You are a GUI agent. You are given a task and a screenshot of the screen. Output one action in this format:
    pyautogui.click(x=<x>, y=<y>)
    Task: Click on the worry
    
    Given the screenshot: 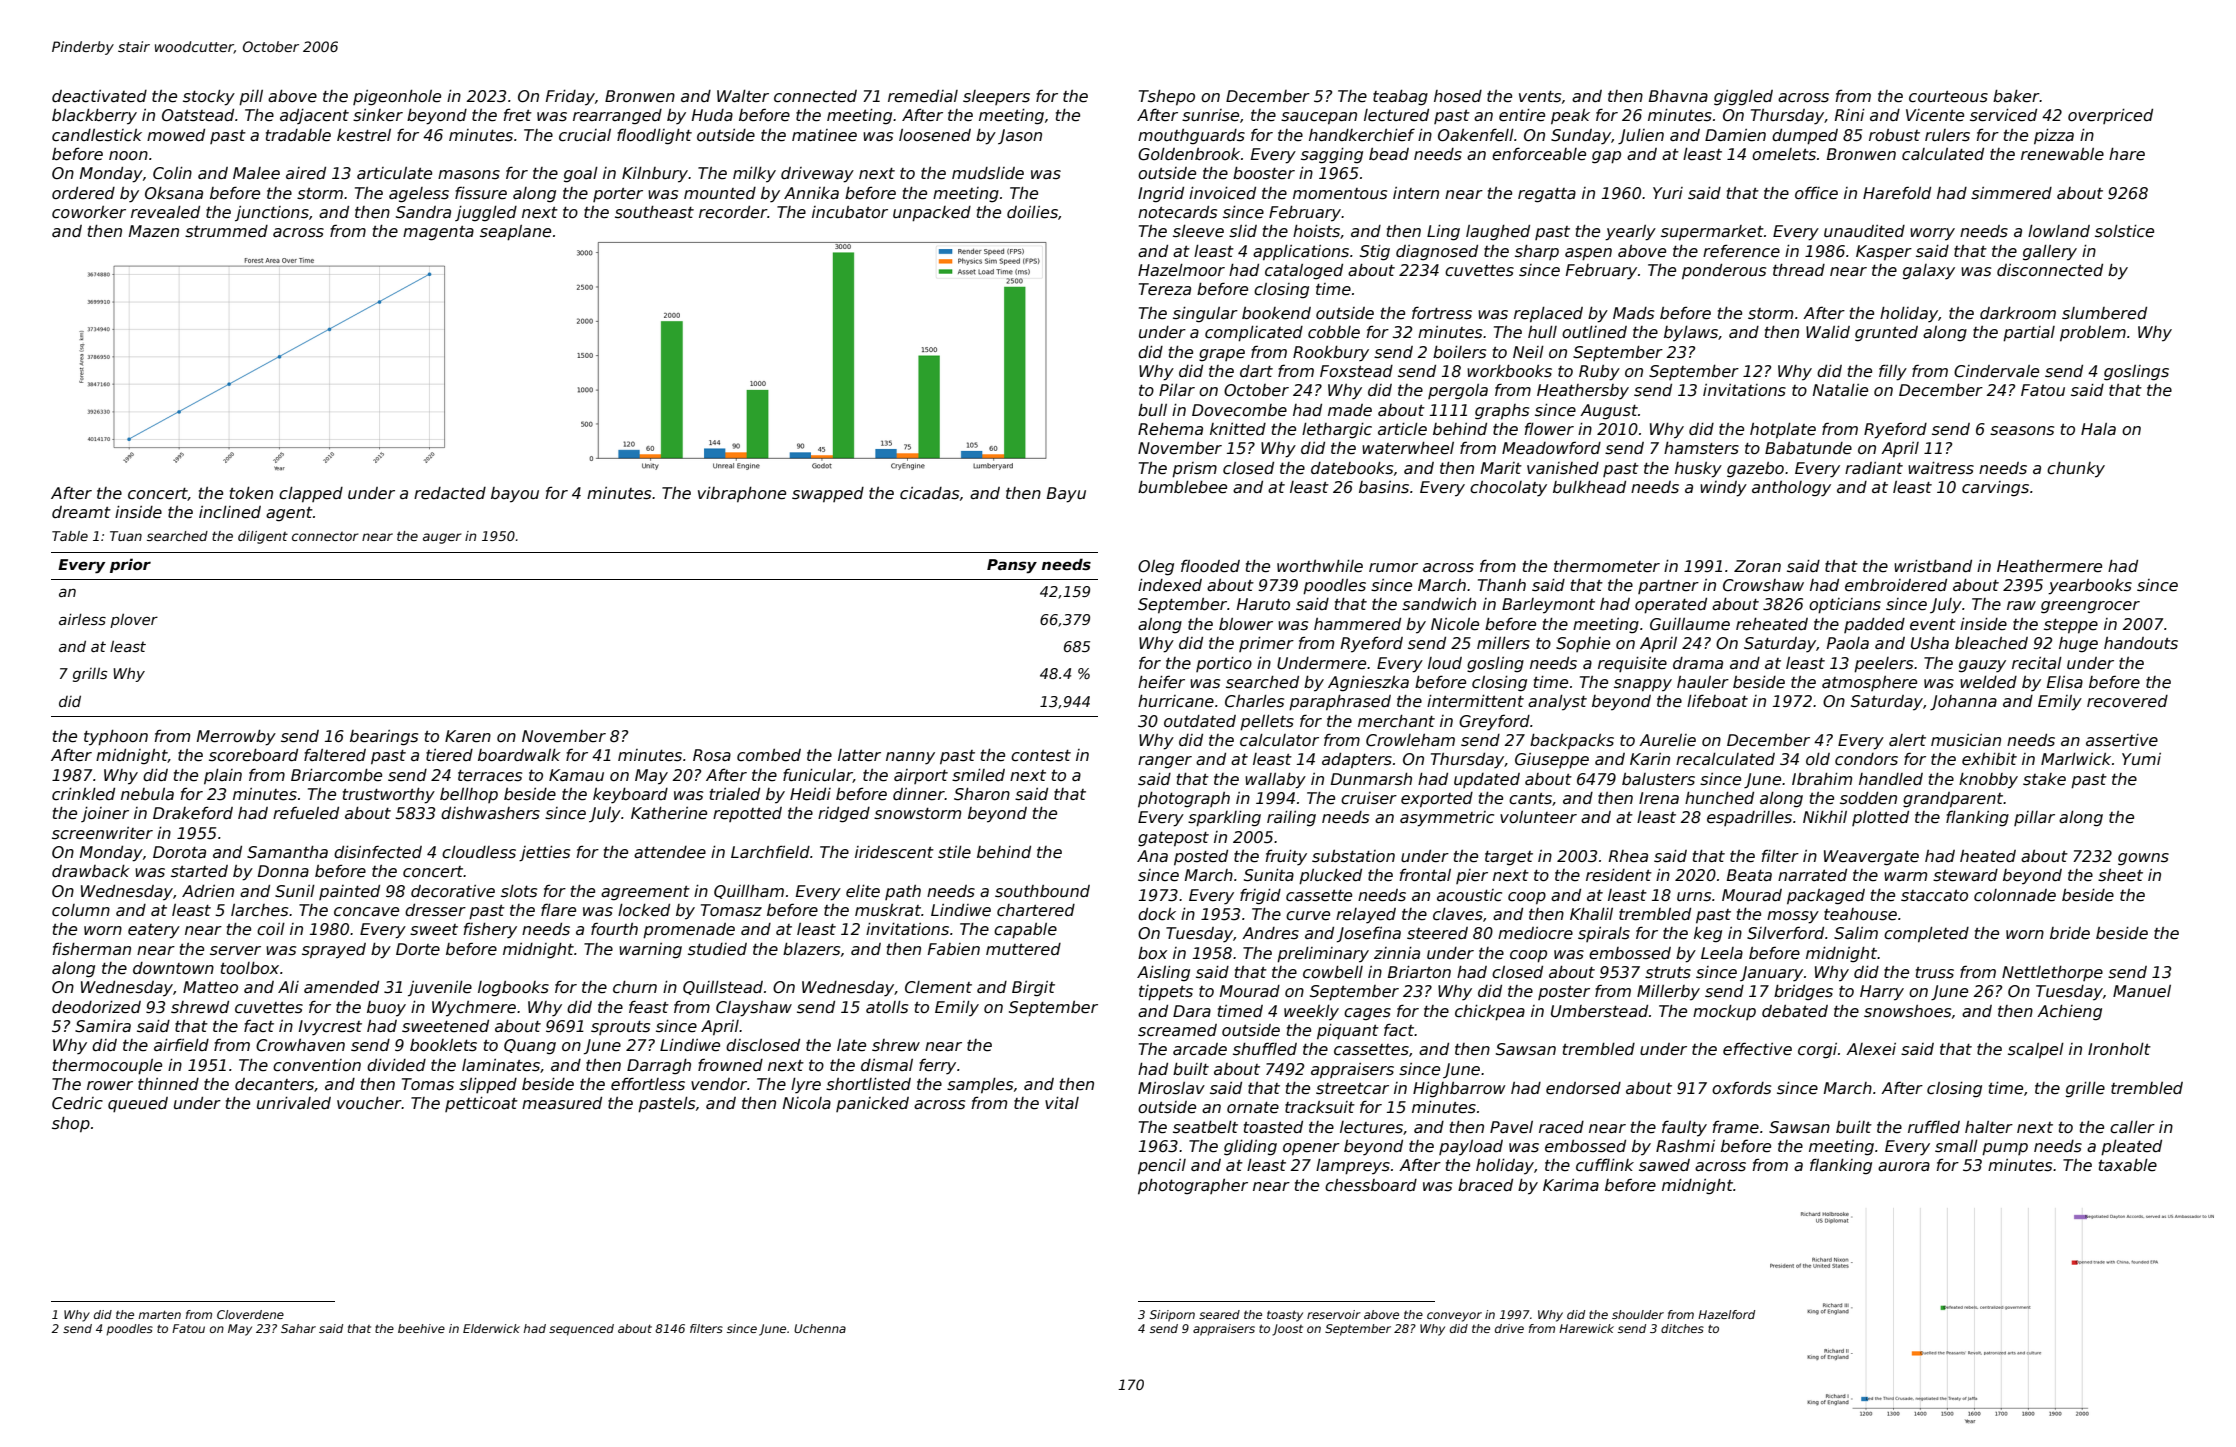 What is the action you would take?
    pyautogui.click(x=1932, y=234)
